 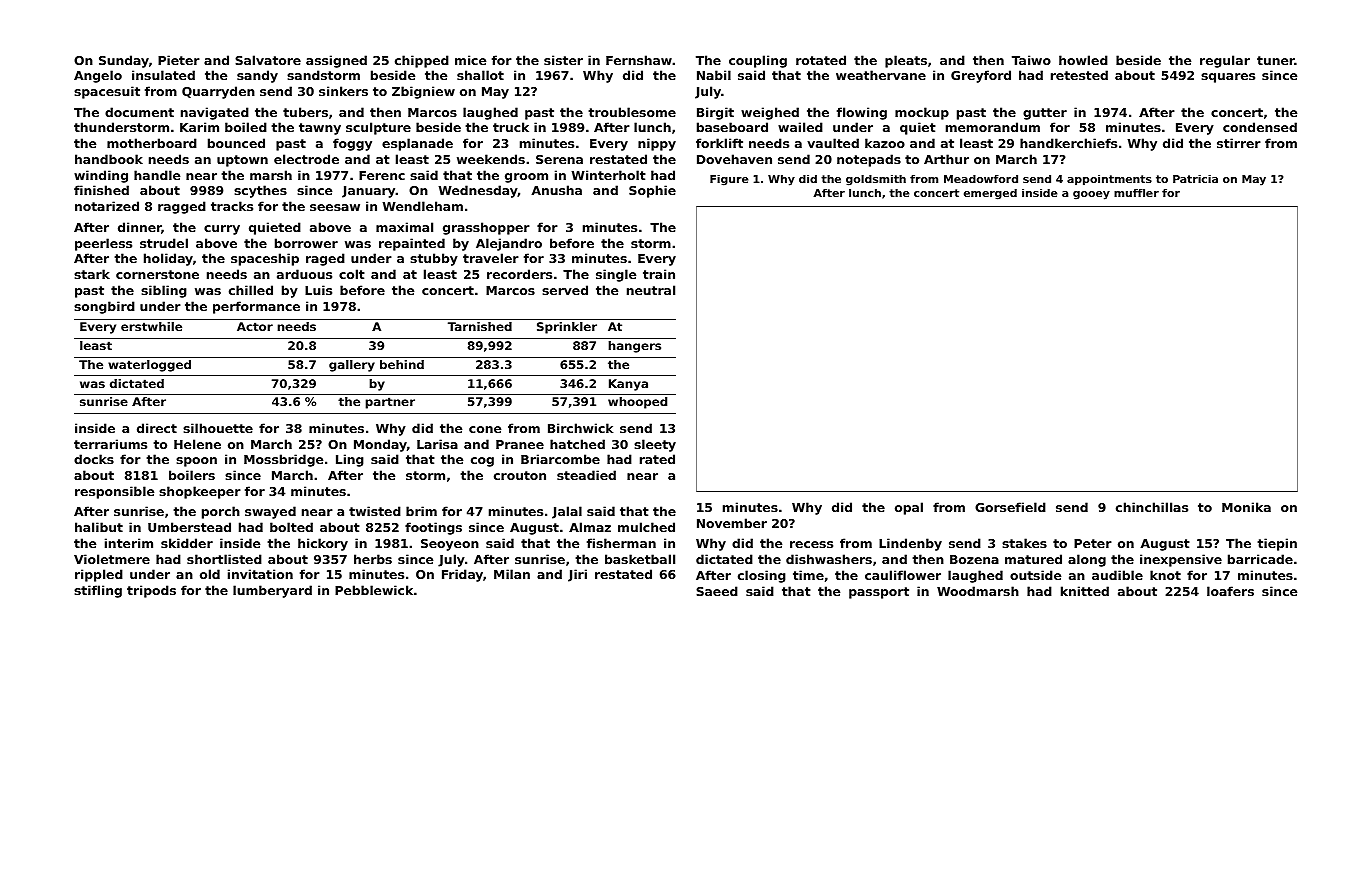 What do you see at coordinates (151, 591) in the page?
I see `tripods` at bounding box center [151, 591].
